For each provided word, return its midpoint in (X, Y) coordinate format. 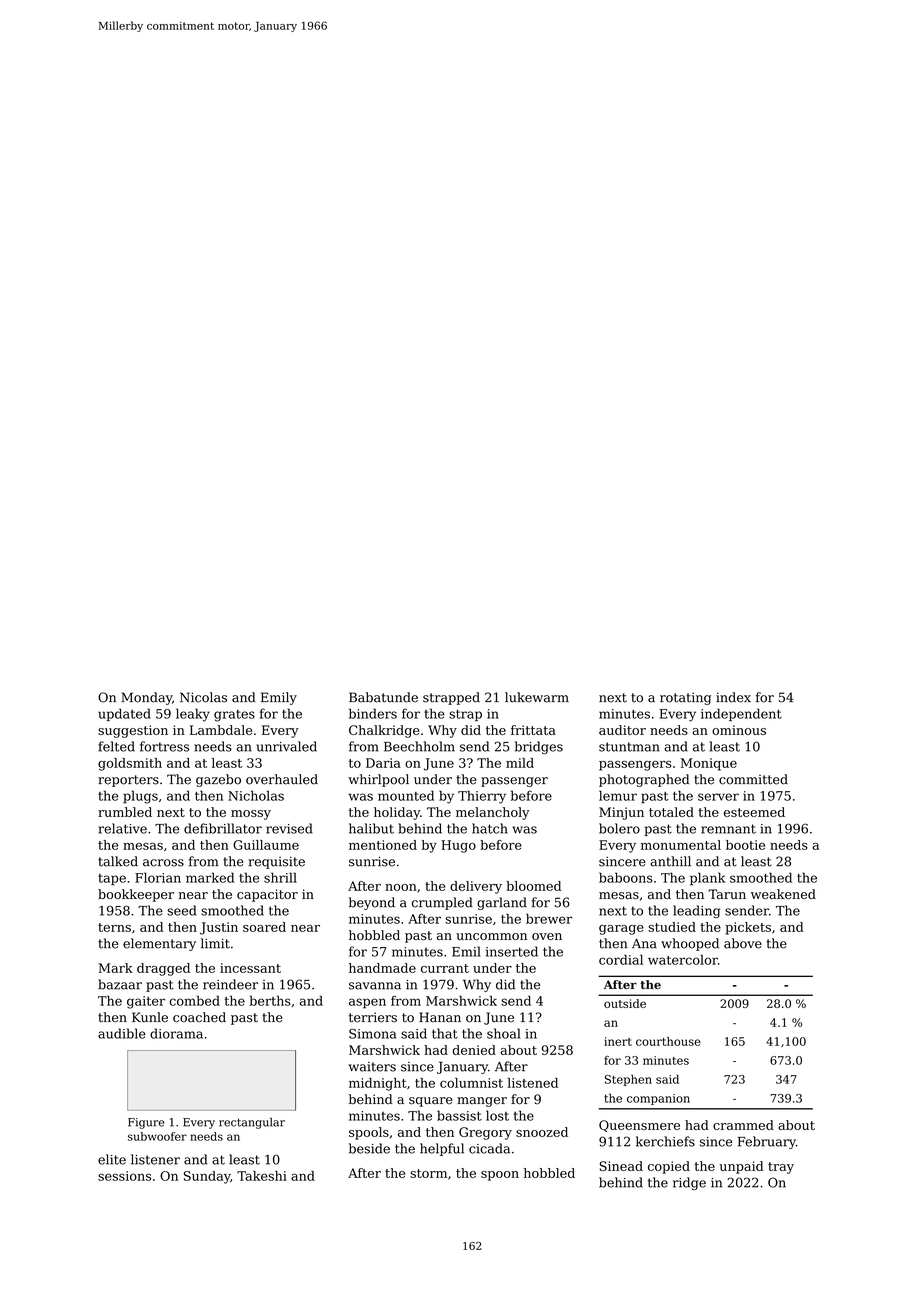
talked (118, 861)
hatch (490, 828)
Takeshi (262, 1176)
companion (658, 1099)
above (743, 943)
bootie (745, 845)
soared (264, 927)
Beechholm (419, 746)
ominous (739, 730)
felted (116, 746)
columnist (471, 1083)
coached (199, 1017)
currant (445, 968)
